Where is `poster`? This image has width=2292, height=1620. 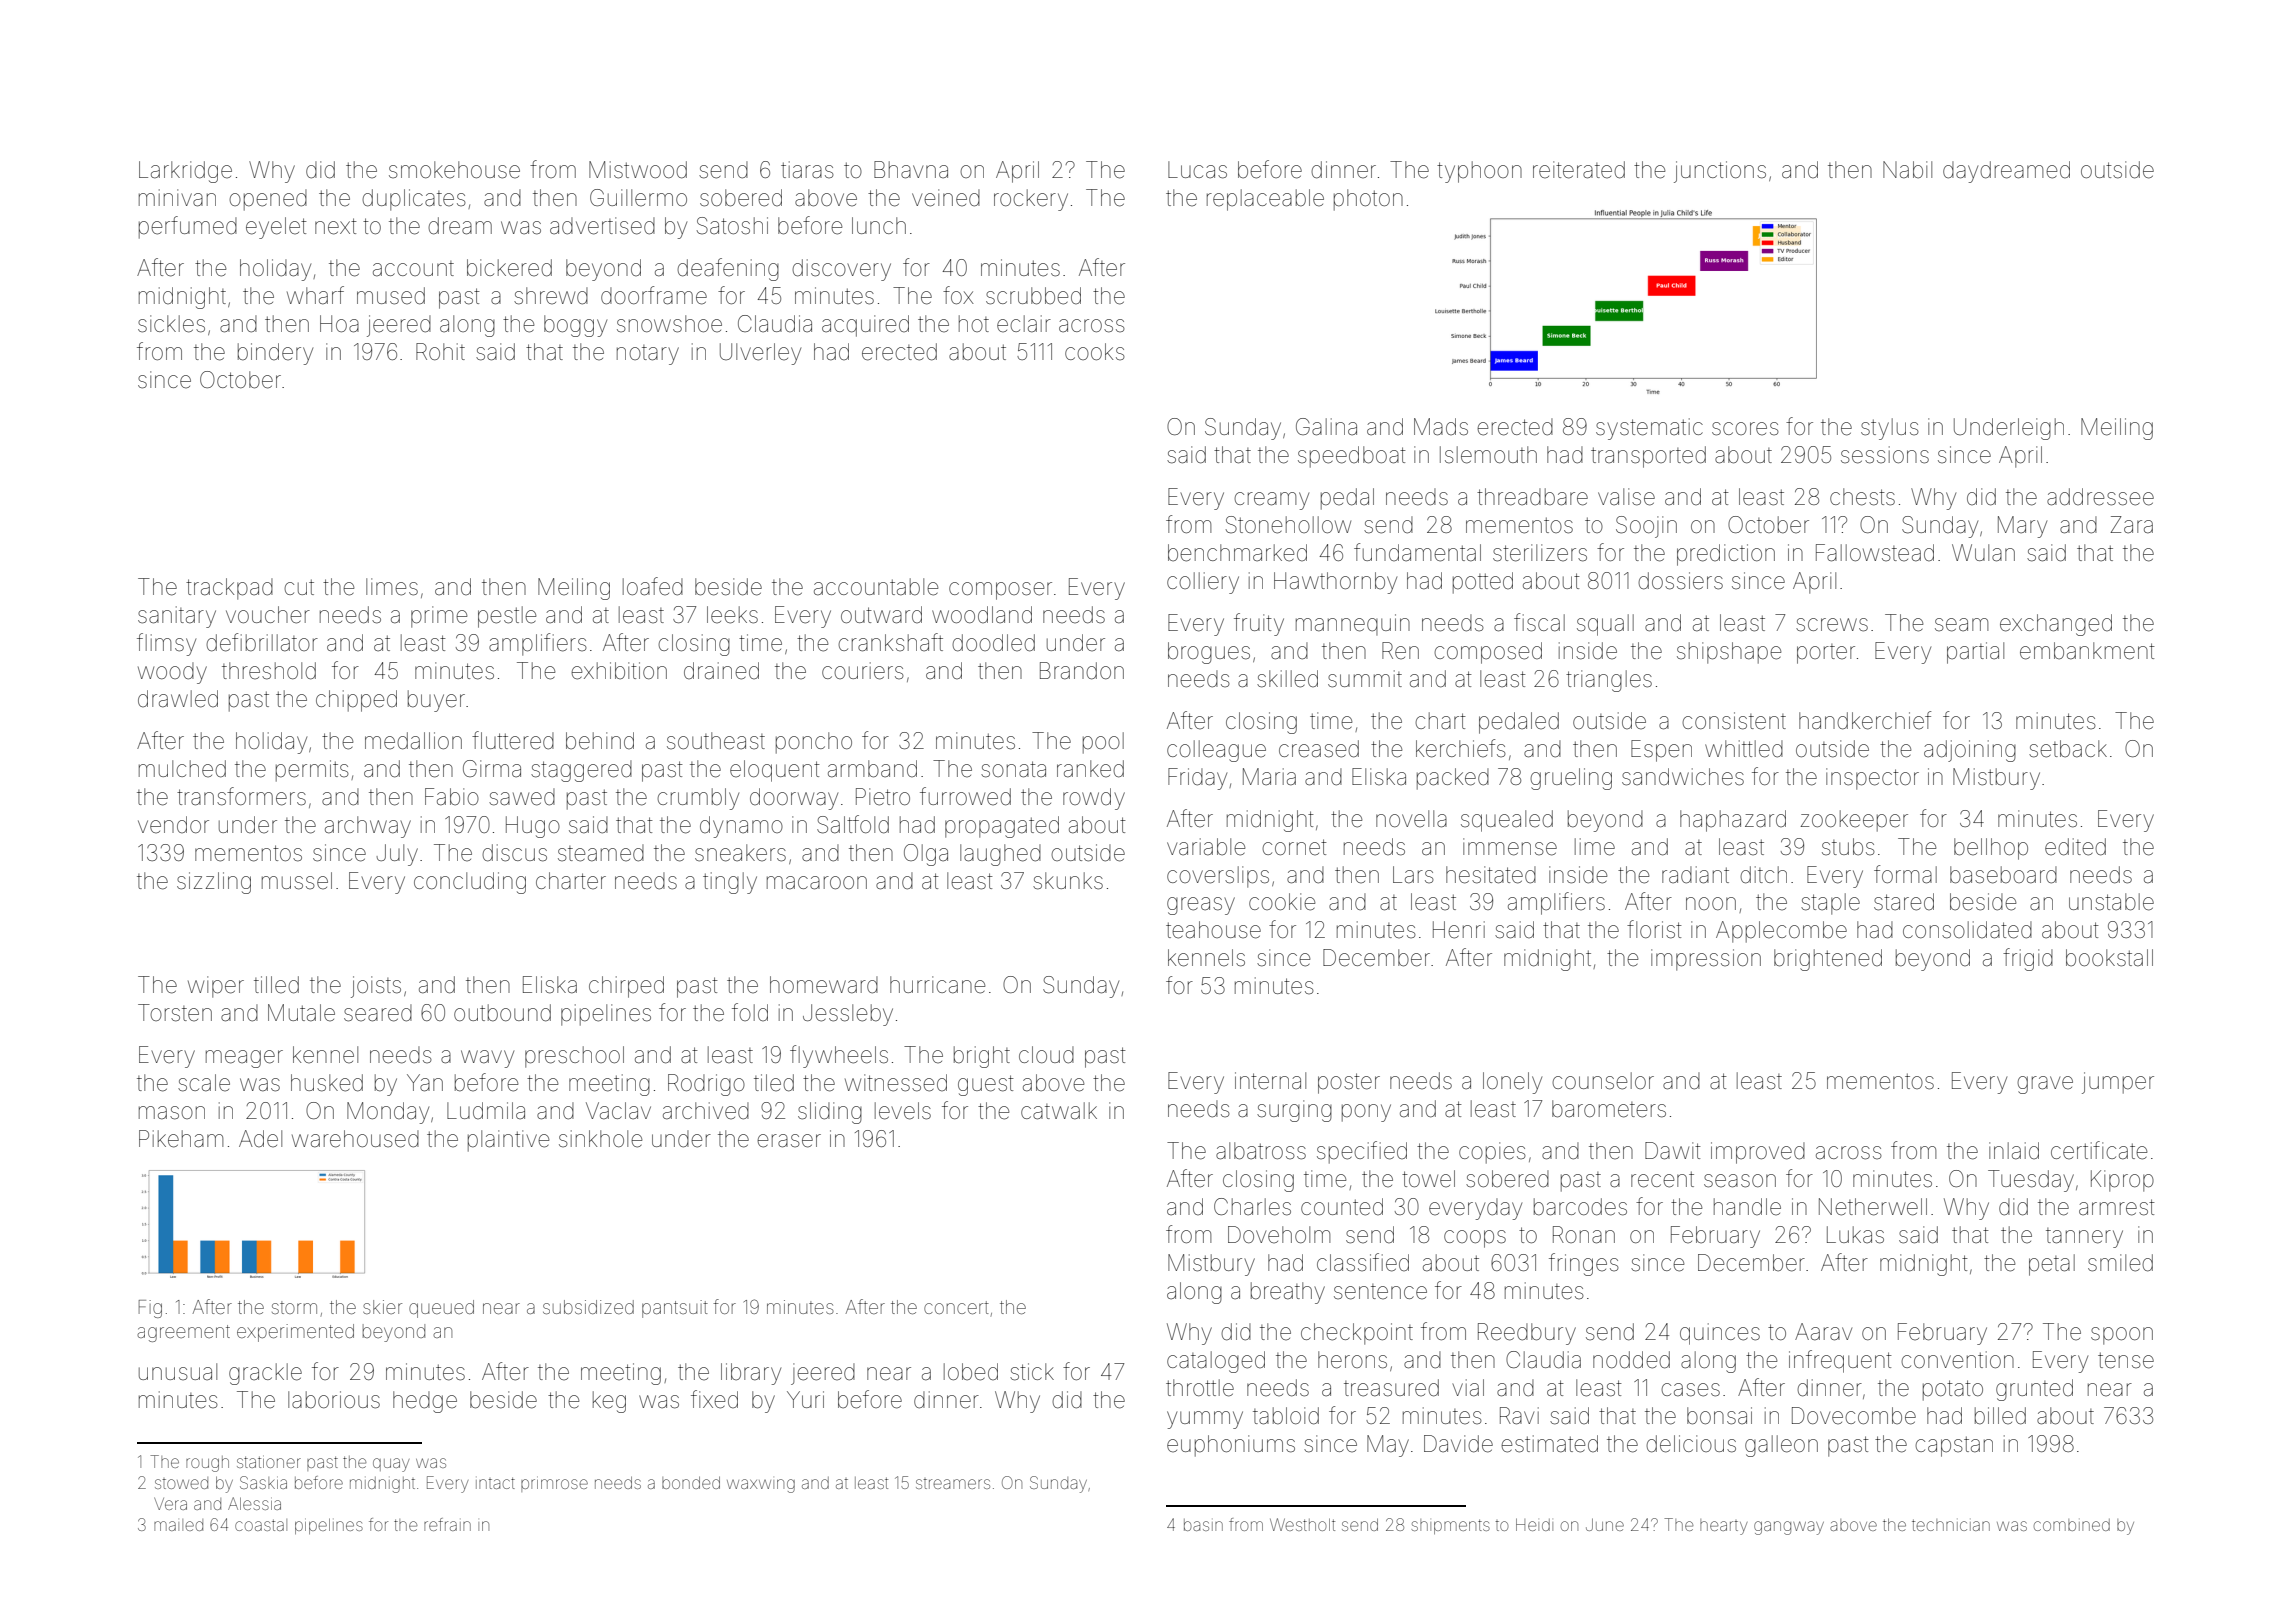
poster is located at coordinates (1349, 1083).
